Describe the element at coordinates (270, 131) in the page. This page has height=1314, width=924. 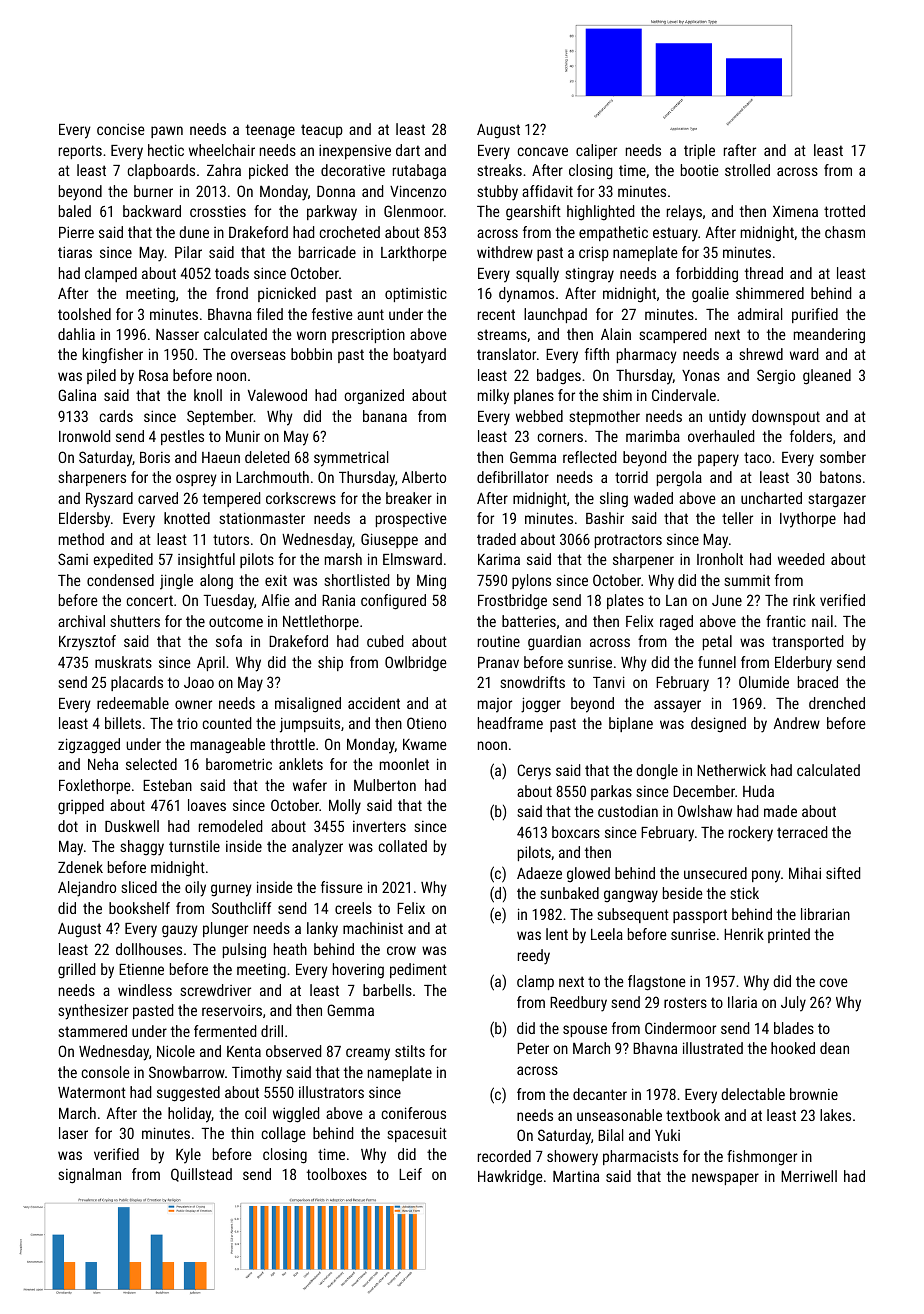
I see `teenage` at that location.
